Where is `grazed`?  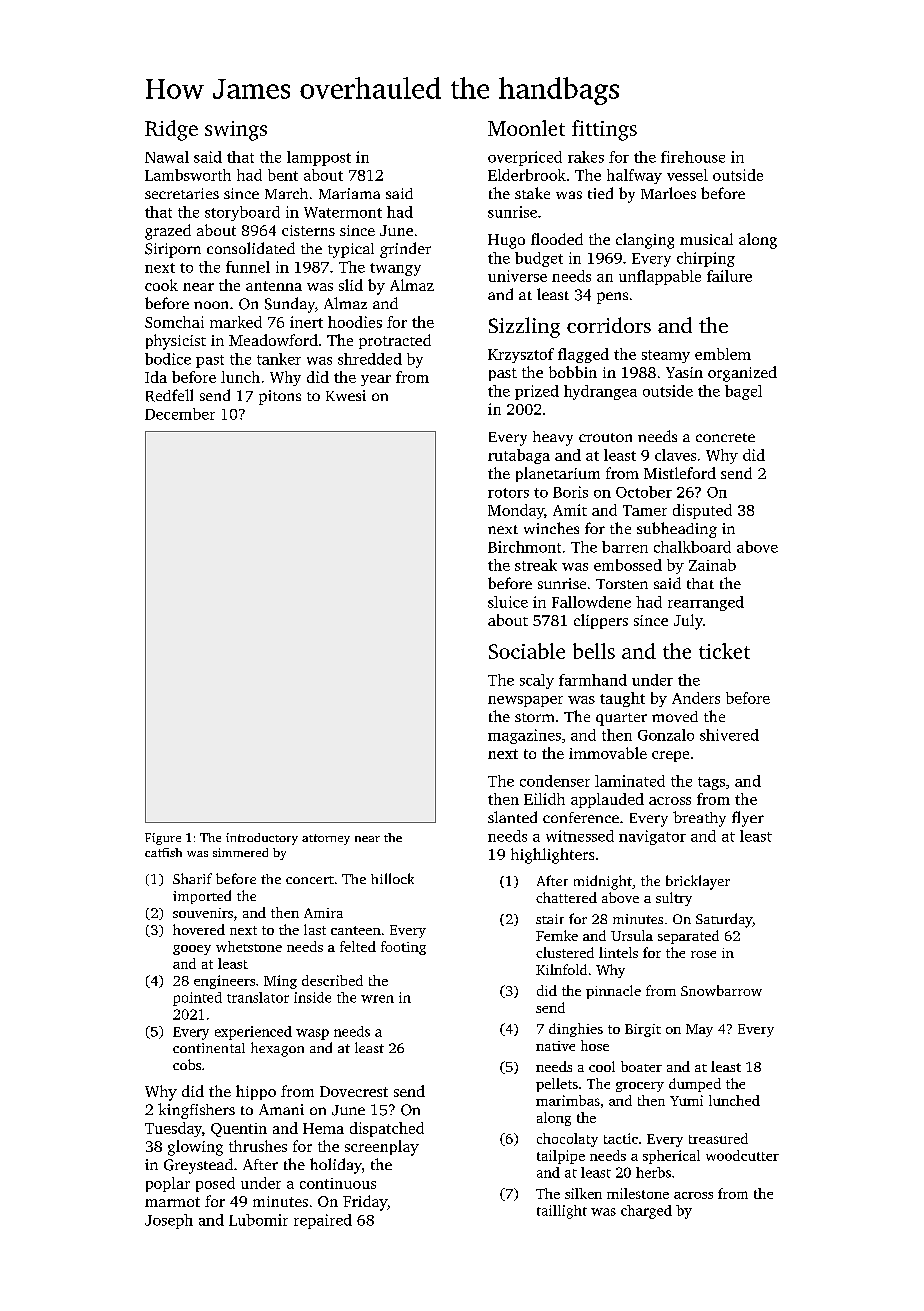
grazed is located at coordinates (168, 232).
